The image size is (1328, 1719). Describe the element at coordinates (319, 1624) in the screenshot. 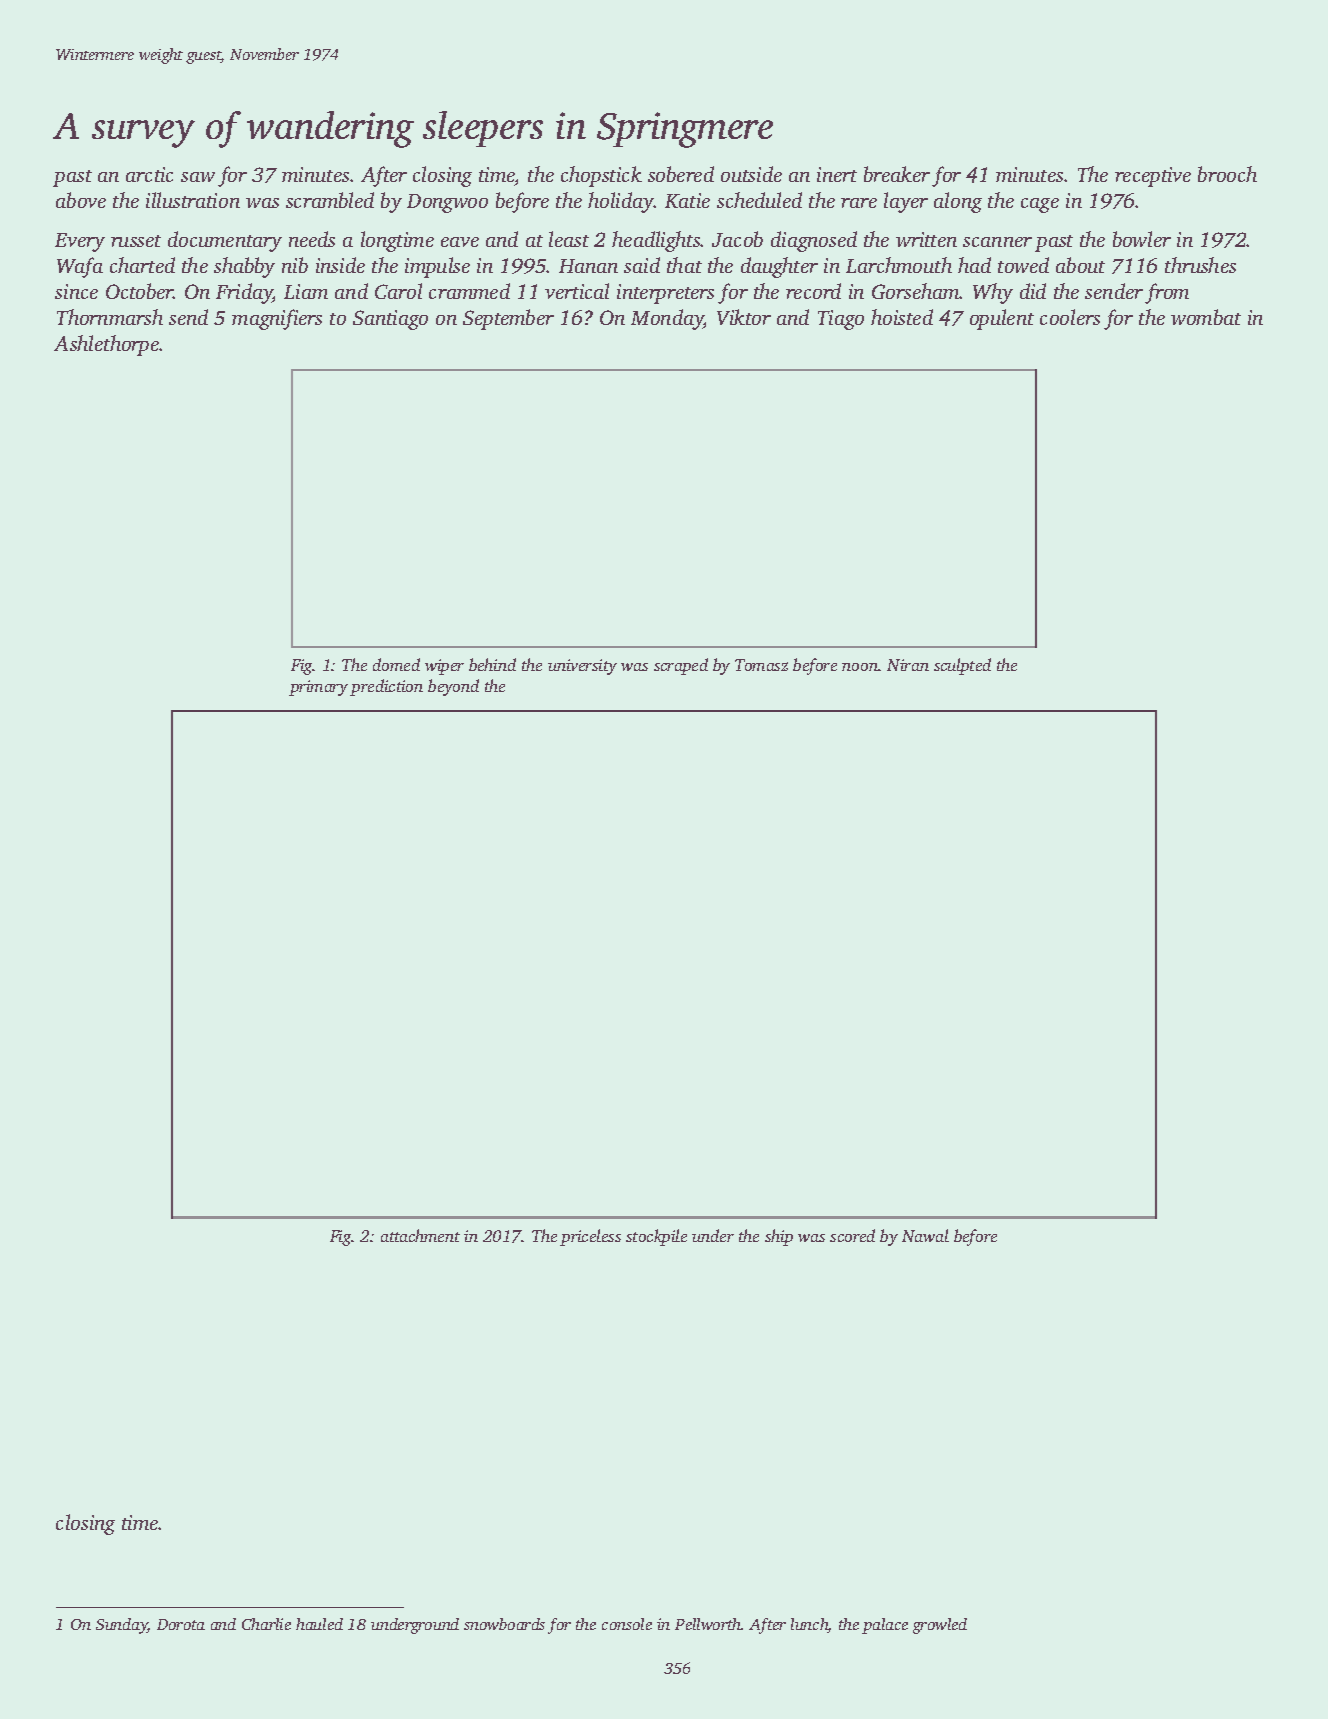

I see `hauled` at that location.
